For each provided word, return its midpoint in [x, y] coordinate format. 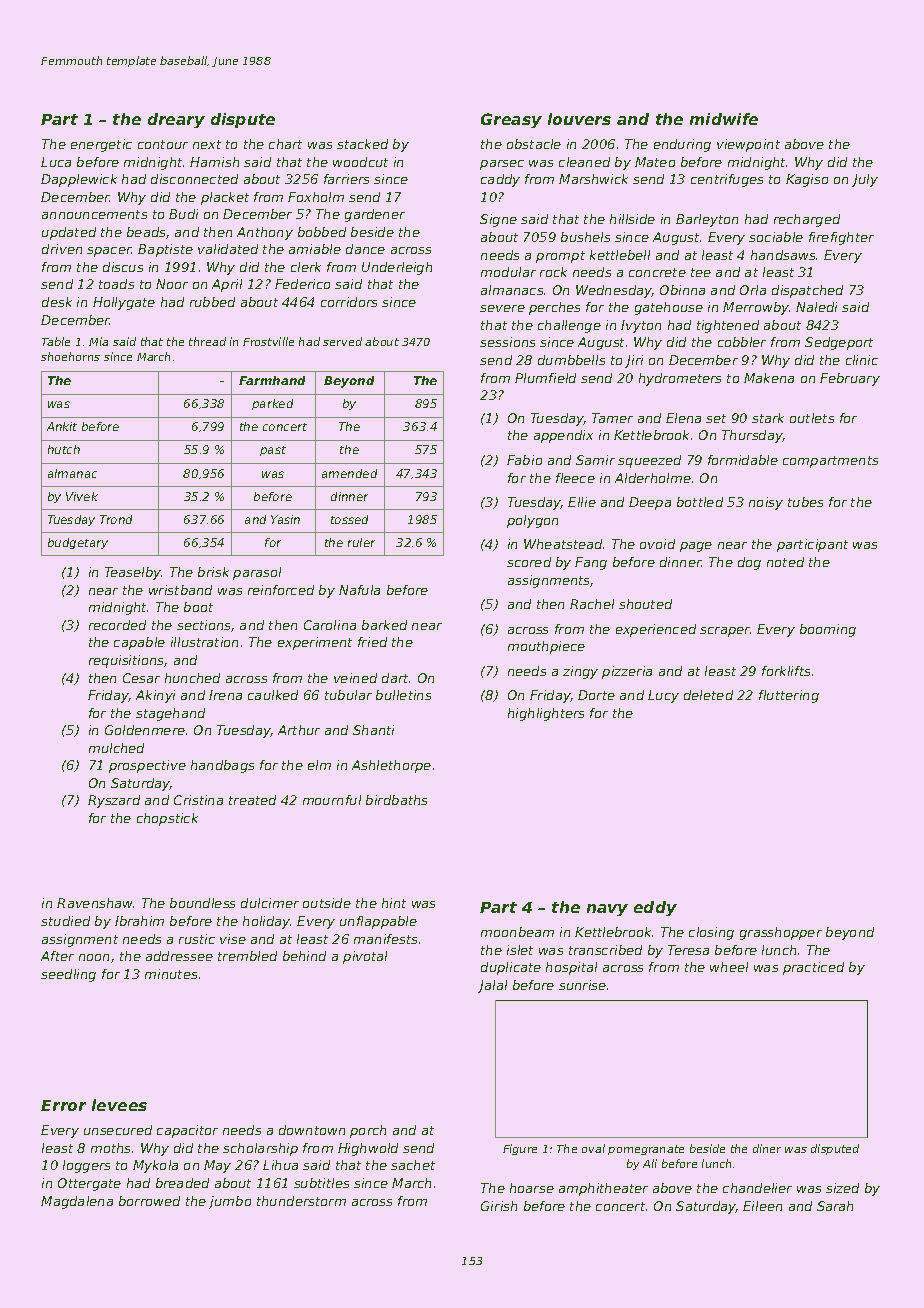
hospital [571, 968]
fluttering [789, 696]
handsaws [783, 255]
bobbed [322, 232]
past [273, 451]
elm [319, 765]
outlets [812, 418]
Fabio [524, 460]
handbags [222, 766]
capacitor [187, 1131]
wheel [729, 967]
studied [65, 921]
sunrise [582, 985]
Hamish [214, 162]
